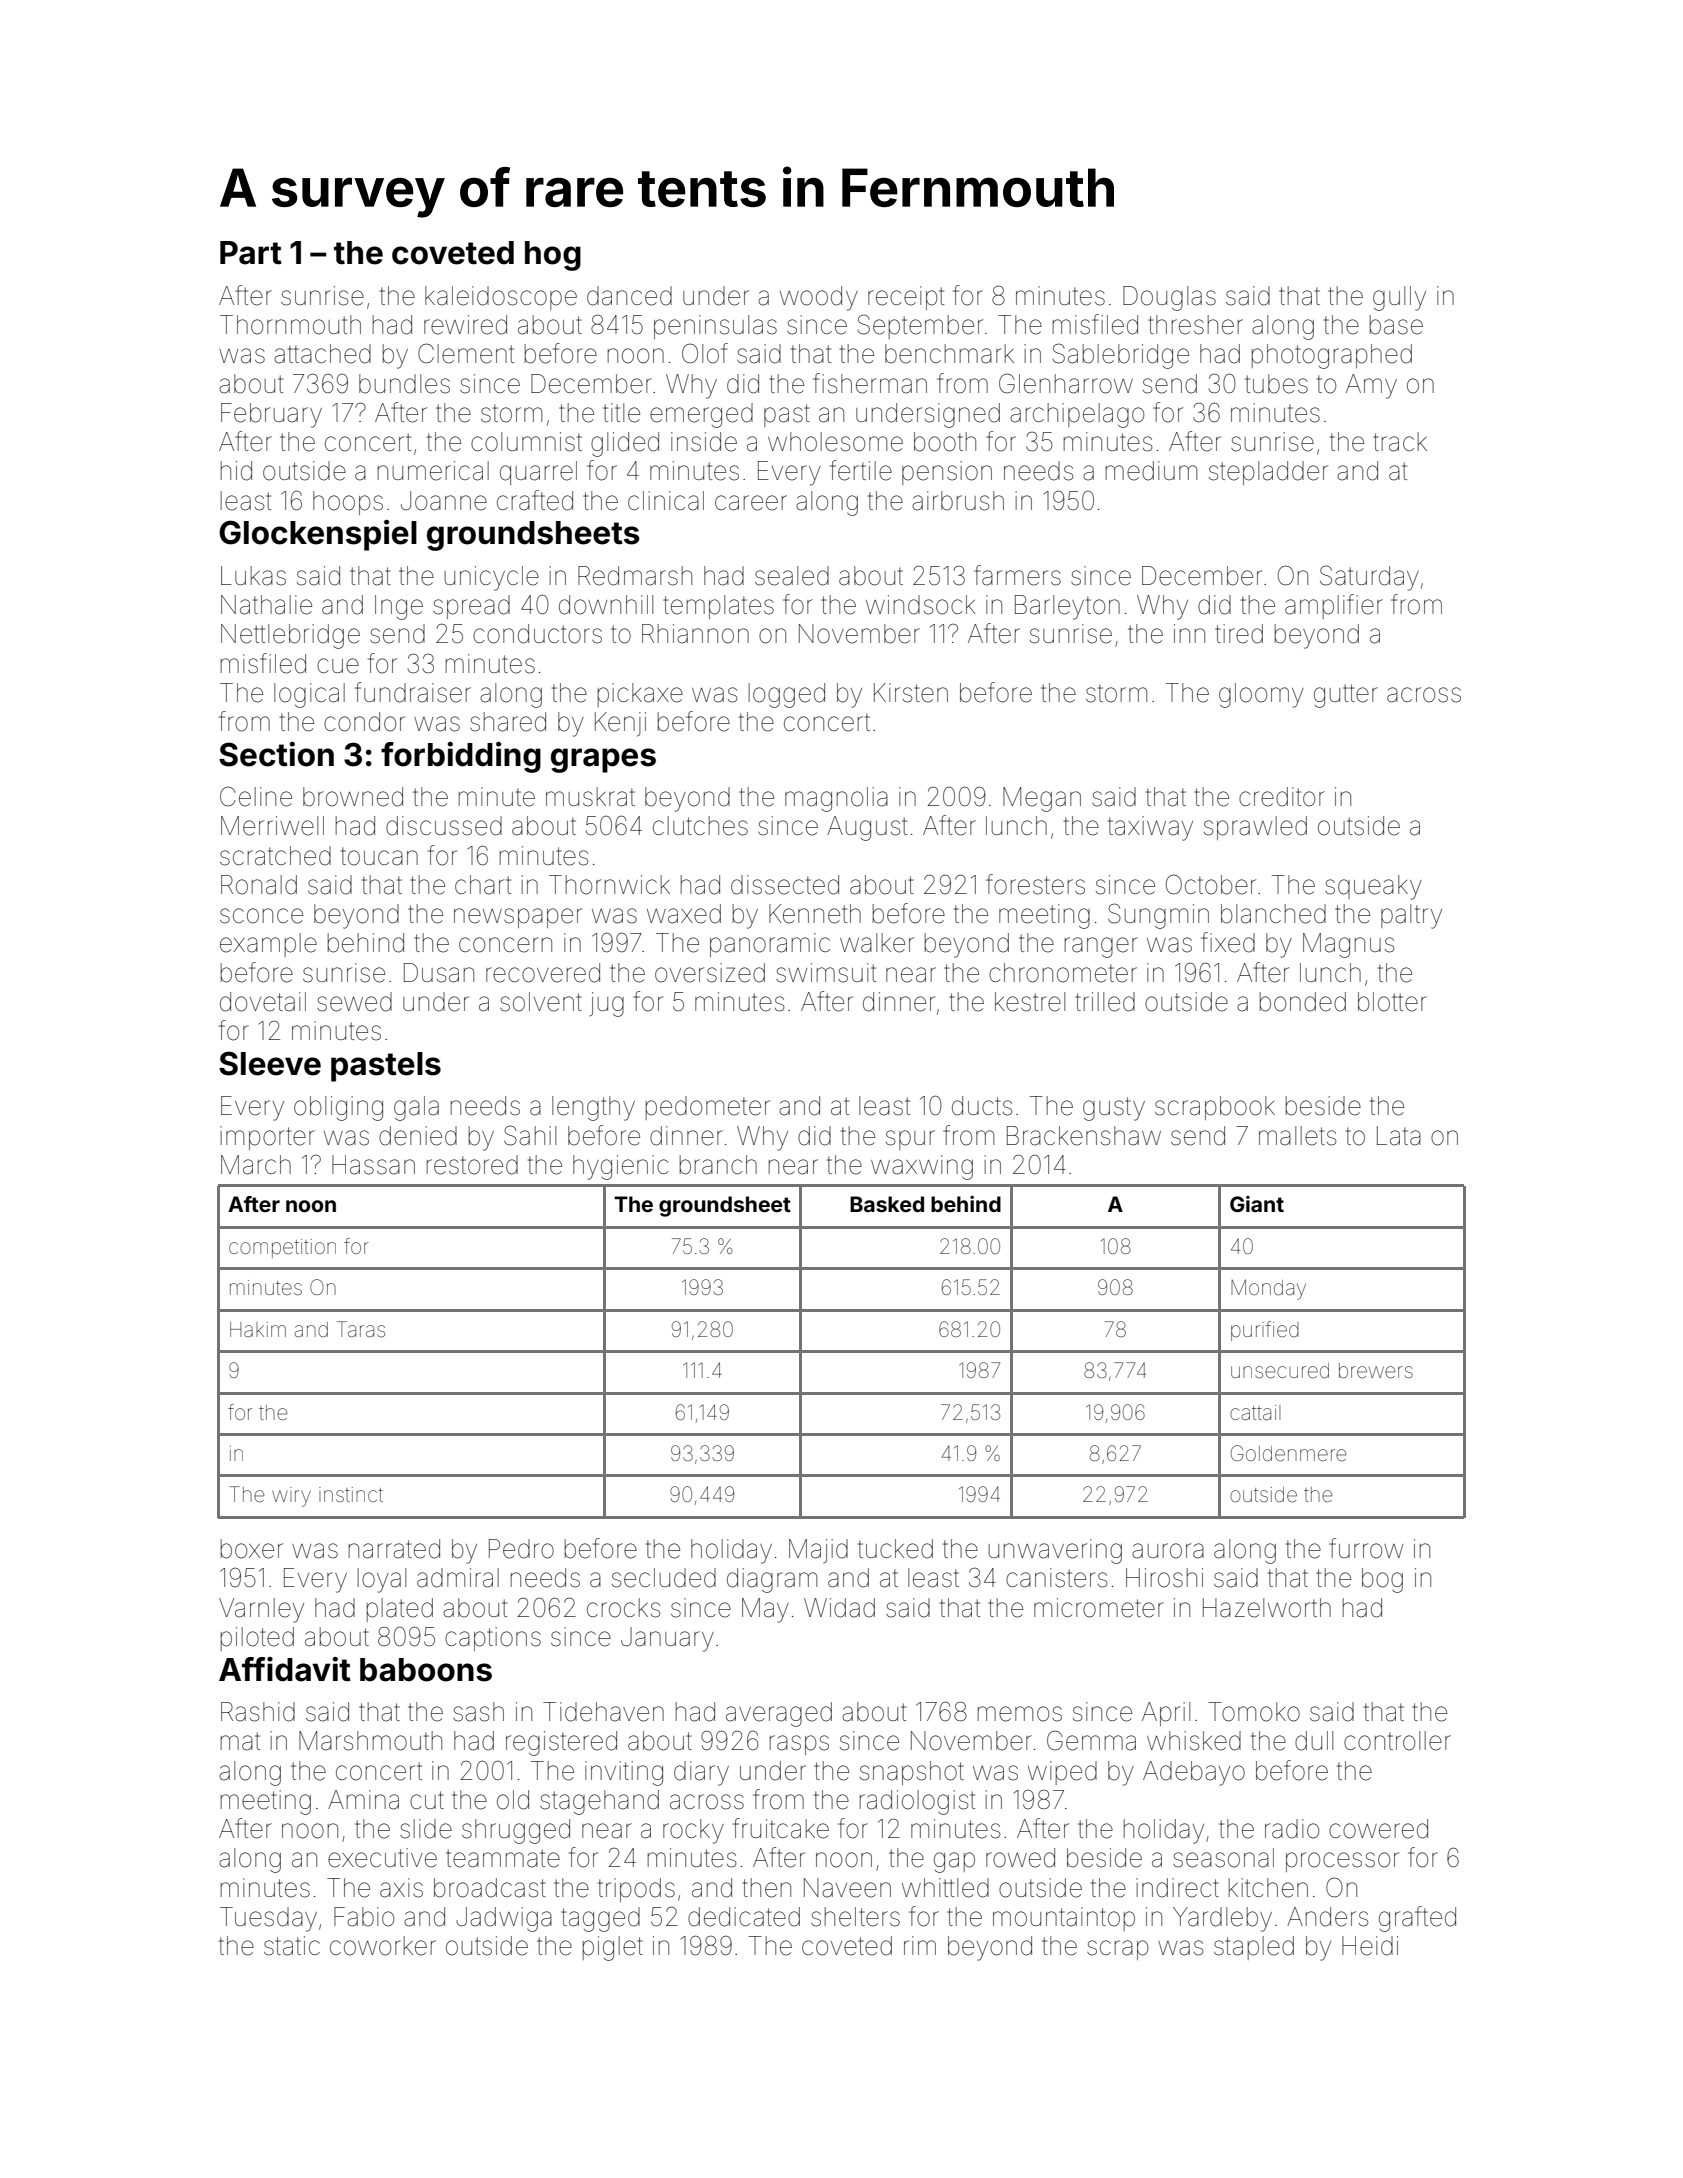 This screenshot has height=2178, width=1683. Describe the element at coordinates (1370, 1946) in the screenshot. I see `Heidi` at that location.
